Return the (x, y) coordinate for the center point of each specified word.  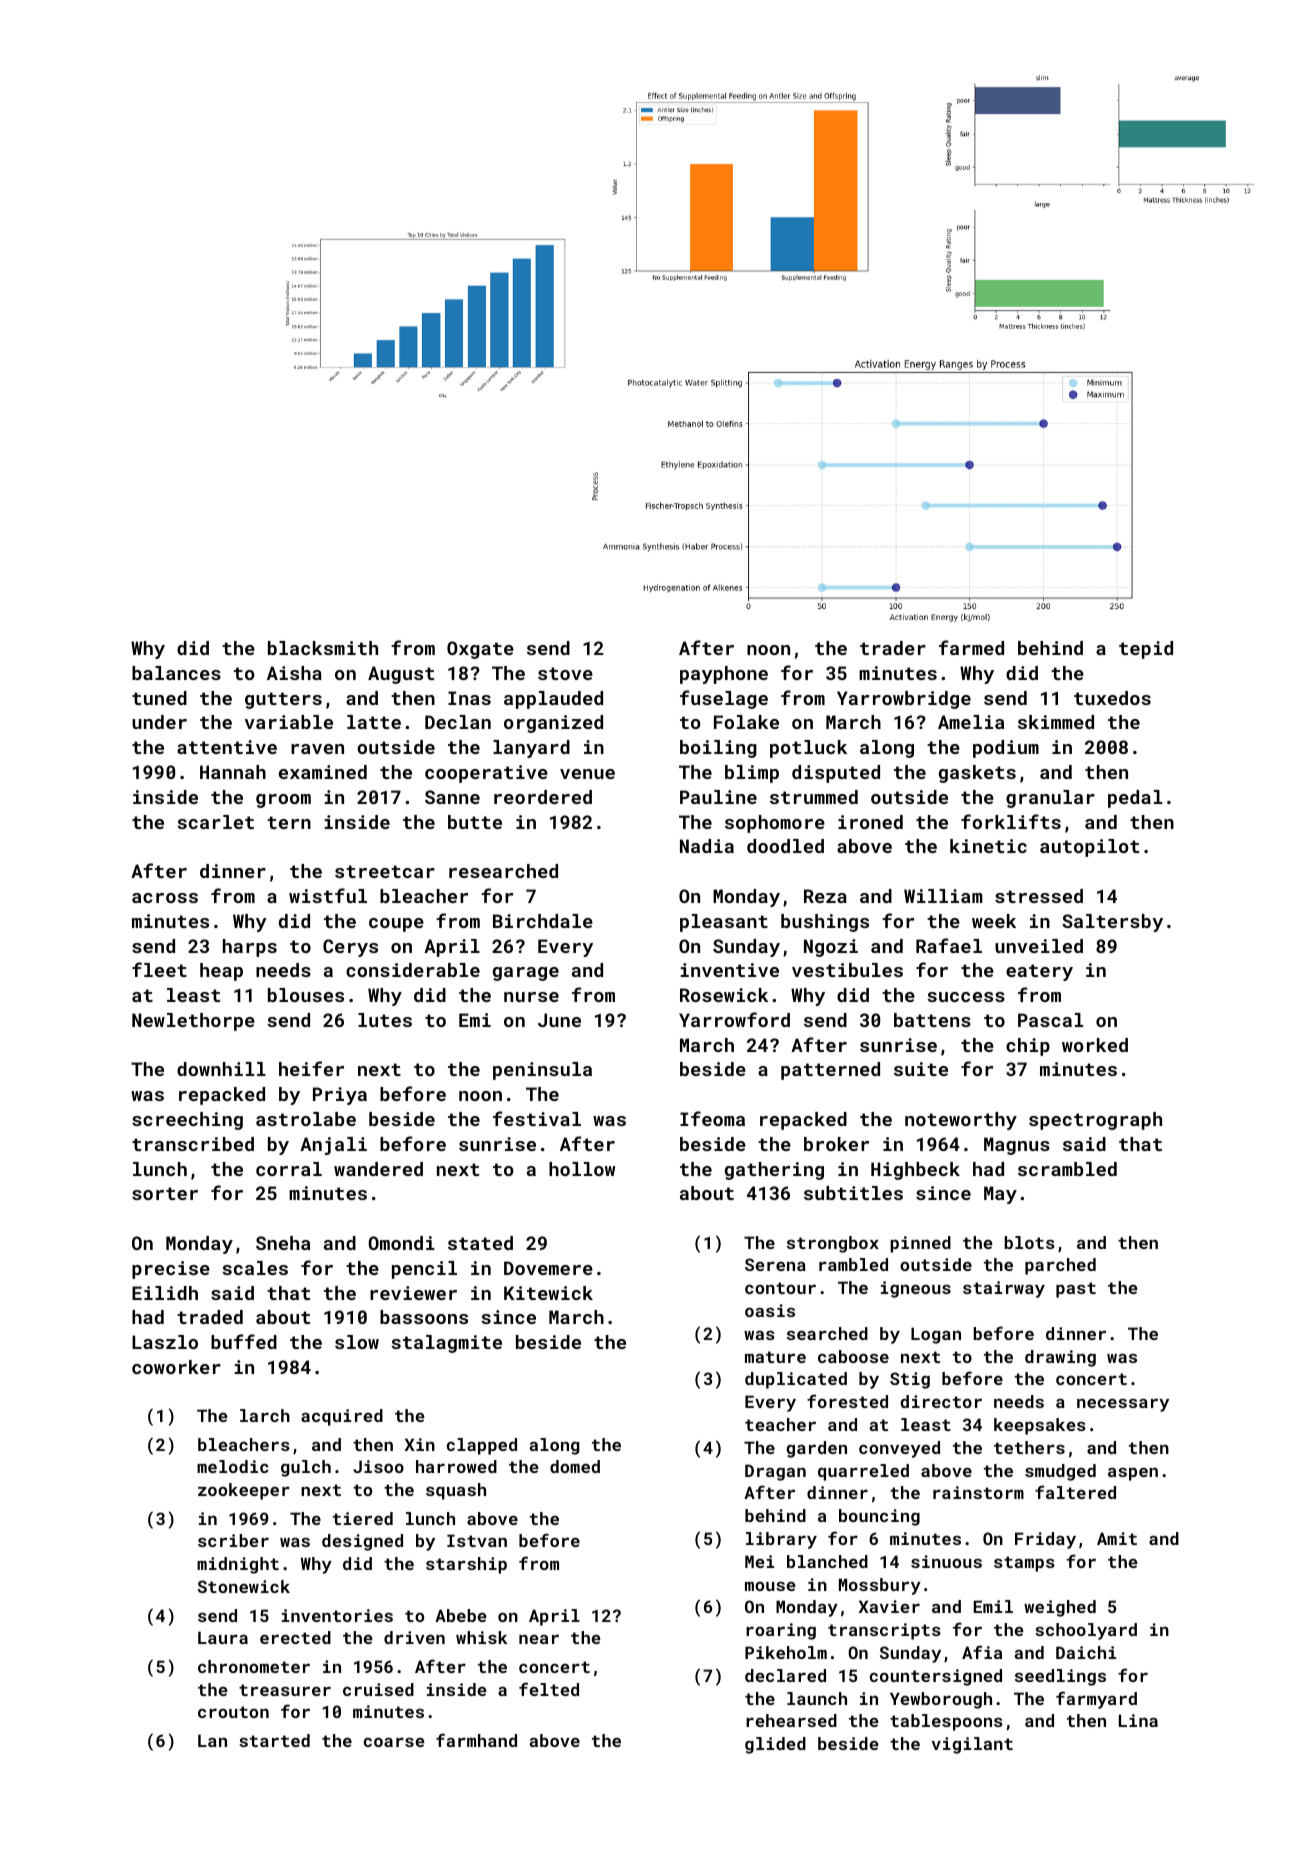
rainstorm (978, 1492)
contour (780, 1288)
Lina (1138, 1720)
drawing (1060, 1358)
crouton (233, 1712)
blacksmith (323, 648)
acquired (342, 1417)
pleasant (724, 923)
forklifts (1011, 821)
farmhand (476, 1740)
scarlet (215, 822)
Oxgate (480, 650)
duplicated (796, 1380)
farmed (971, 647)
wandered (378, 1169)
